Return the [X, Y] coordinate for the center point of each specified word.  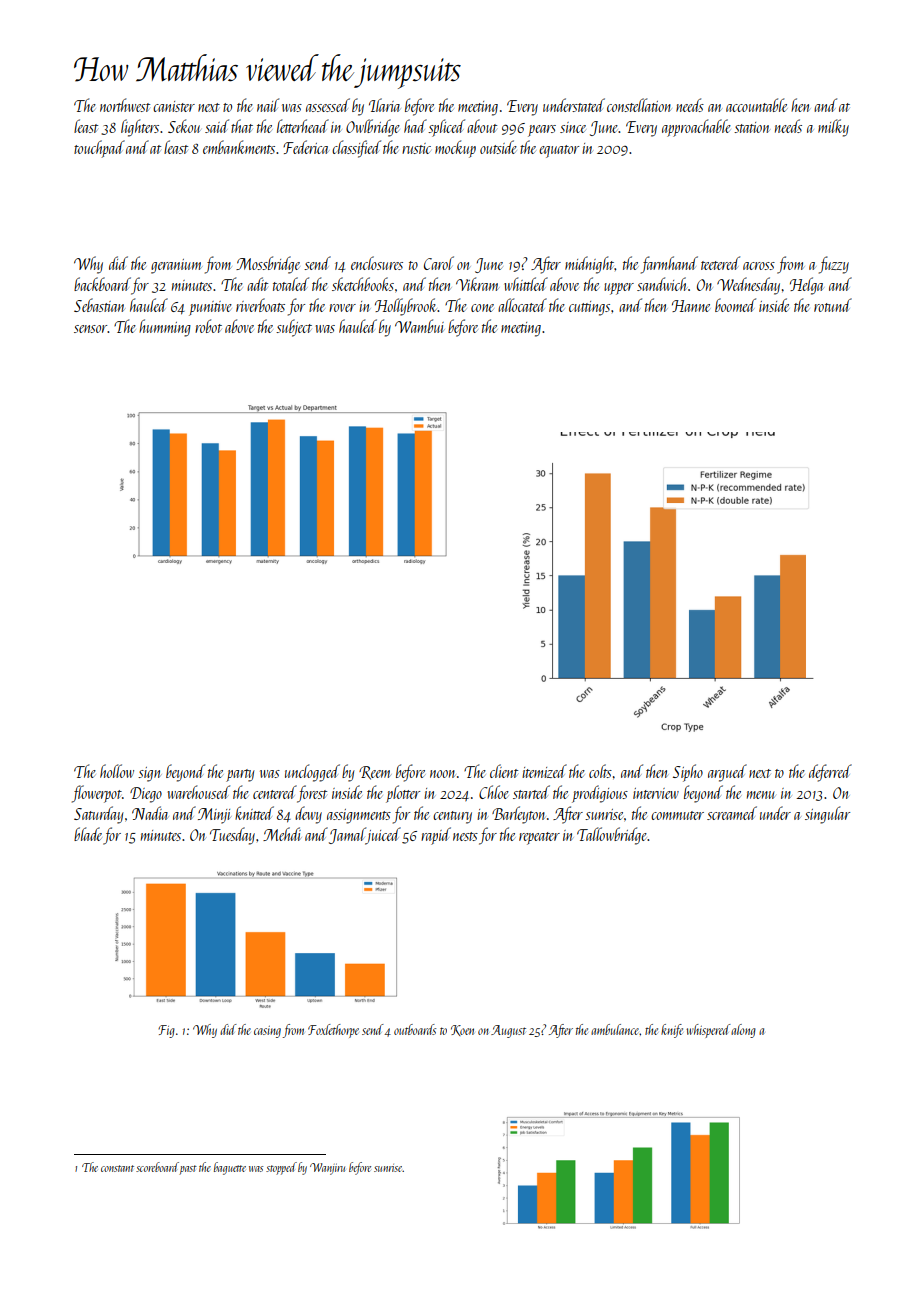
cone [482, 308]
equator [559, 151]
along [743, 1031]
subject [294, 328]
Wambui [420, 326]
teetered [720, 263]
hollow [117, 771]
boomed [735, 305]
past [188, 1170]
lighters [140, 128]
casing [267, 1032]
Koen [462, 1030]
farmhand [669, 265]
